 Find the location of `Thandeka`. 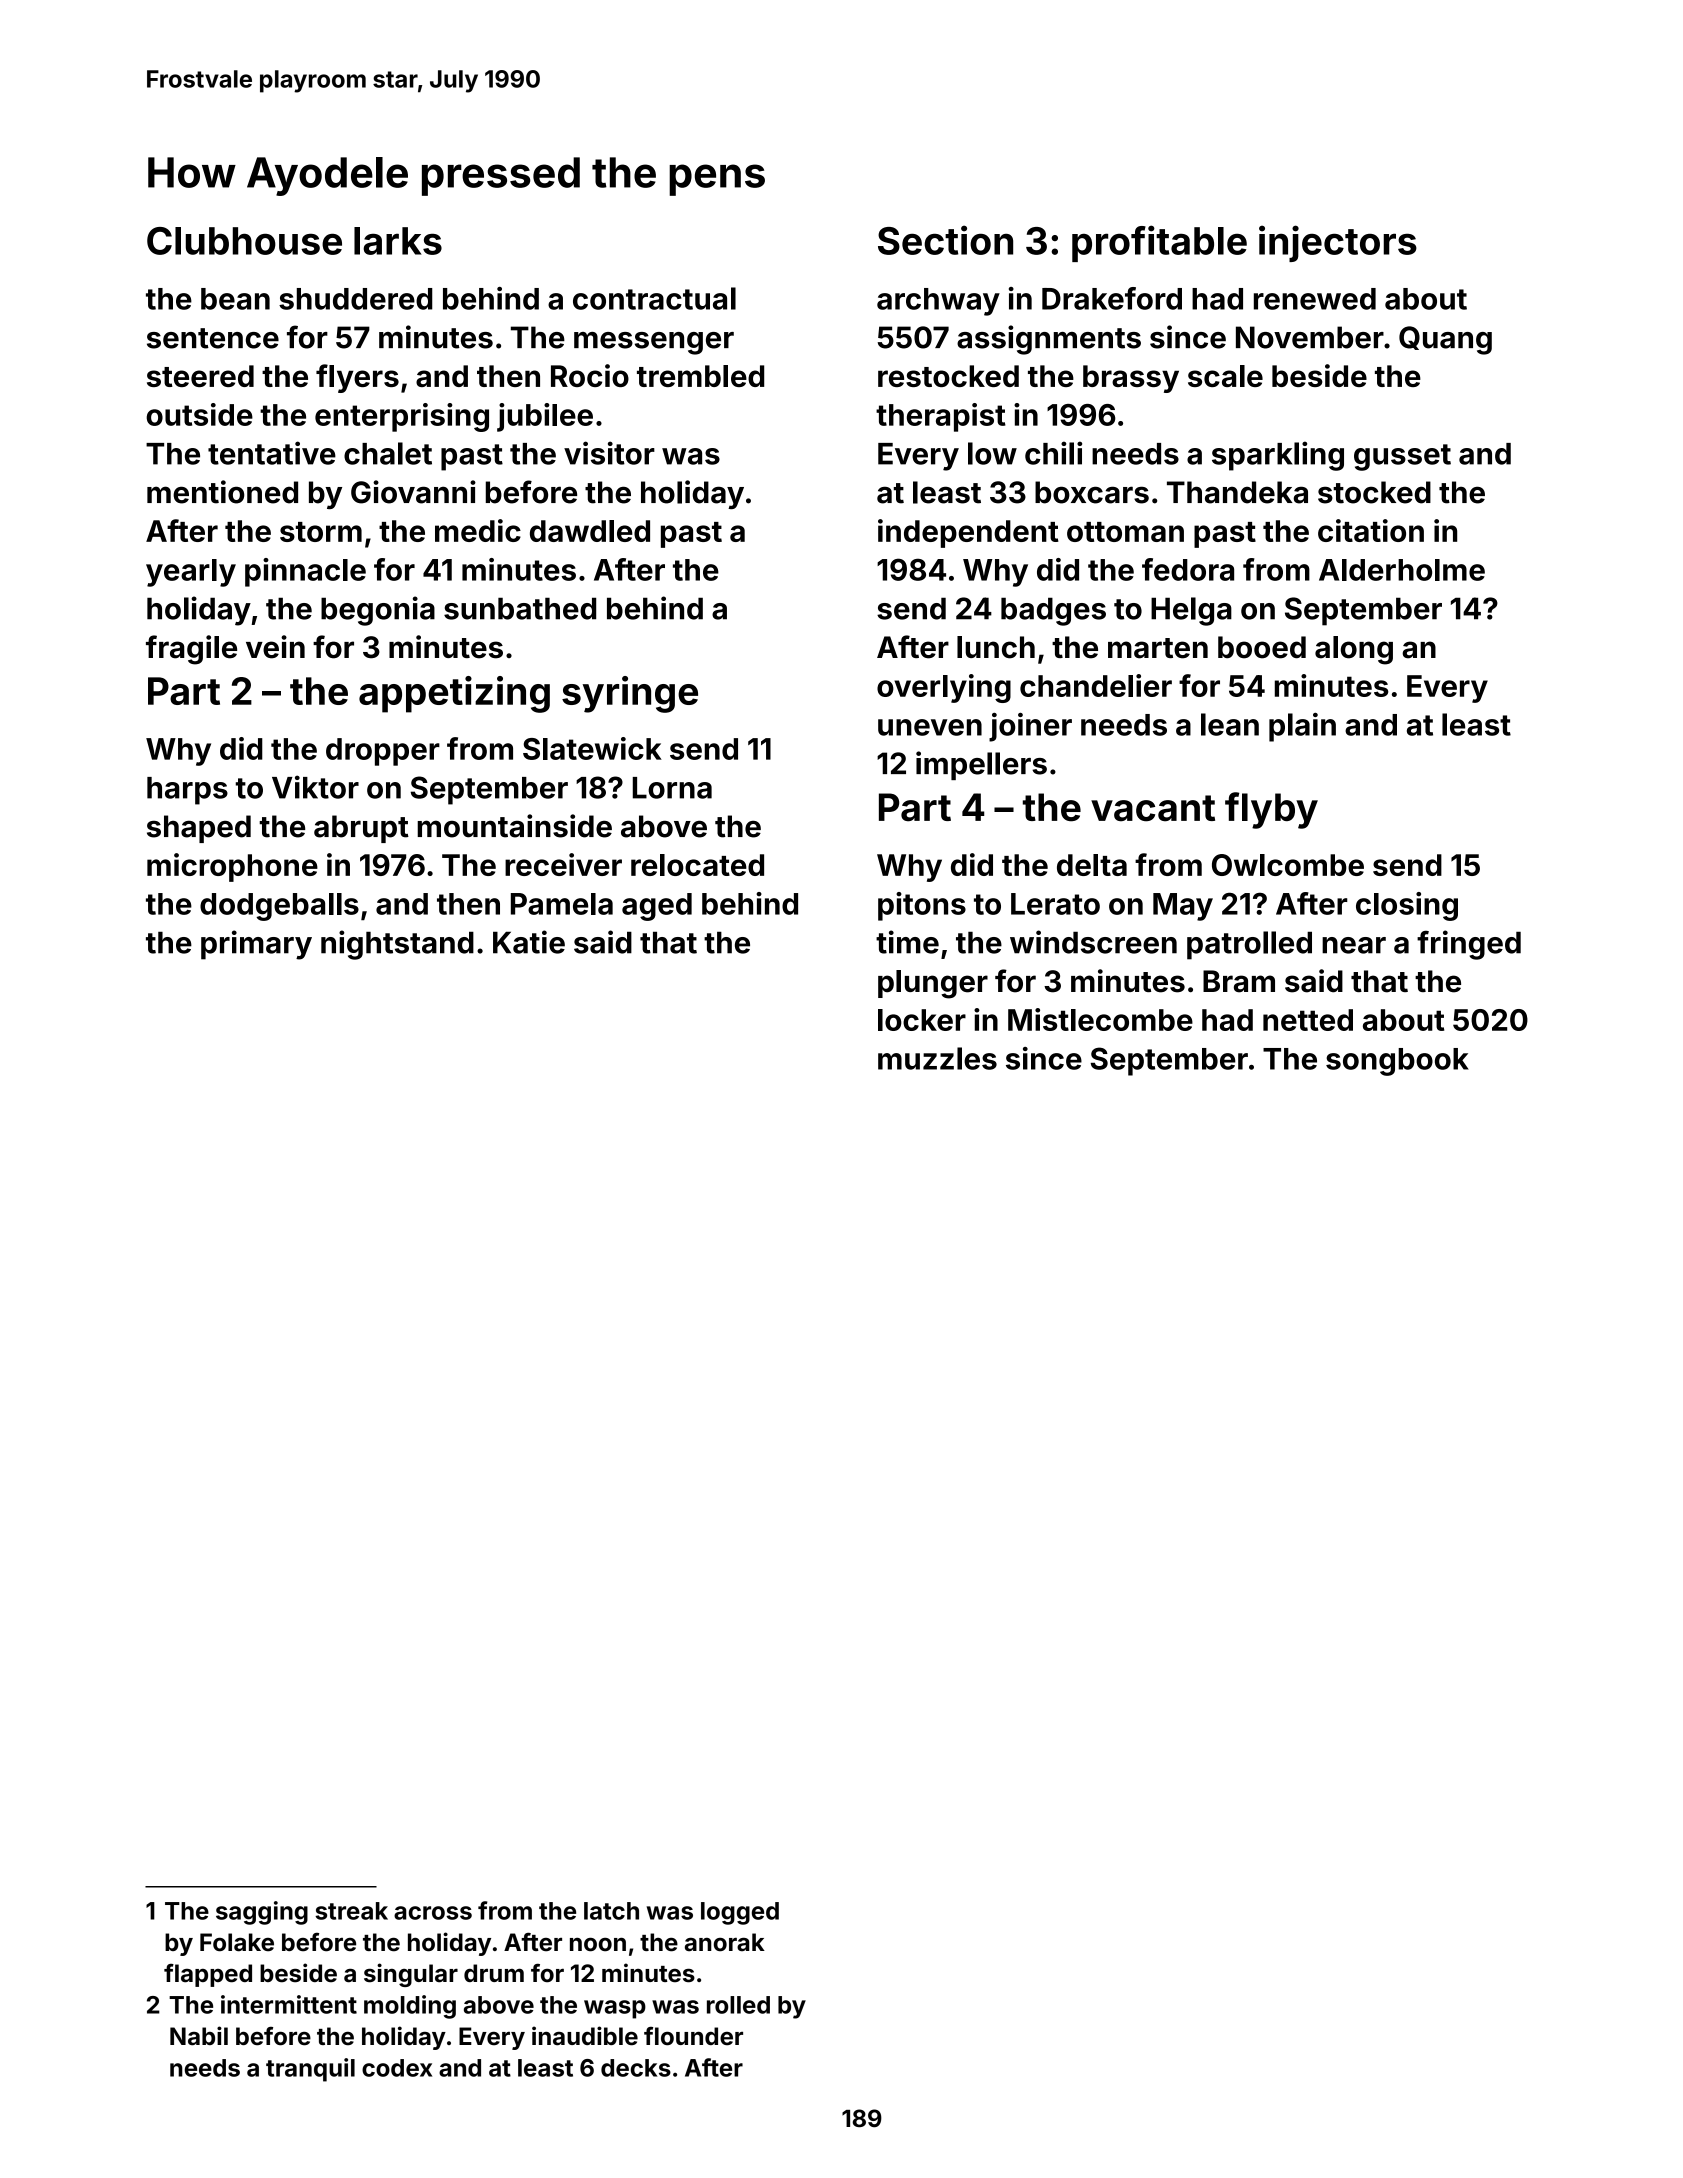

Thandeka is located at coordinates (1237, 492).
